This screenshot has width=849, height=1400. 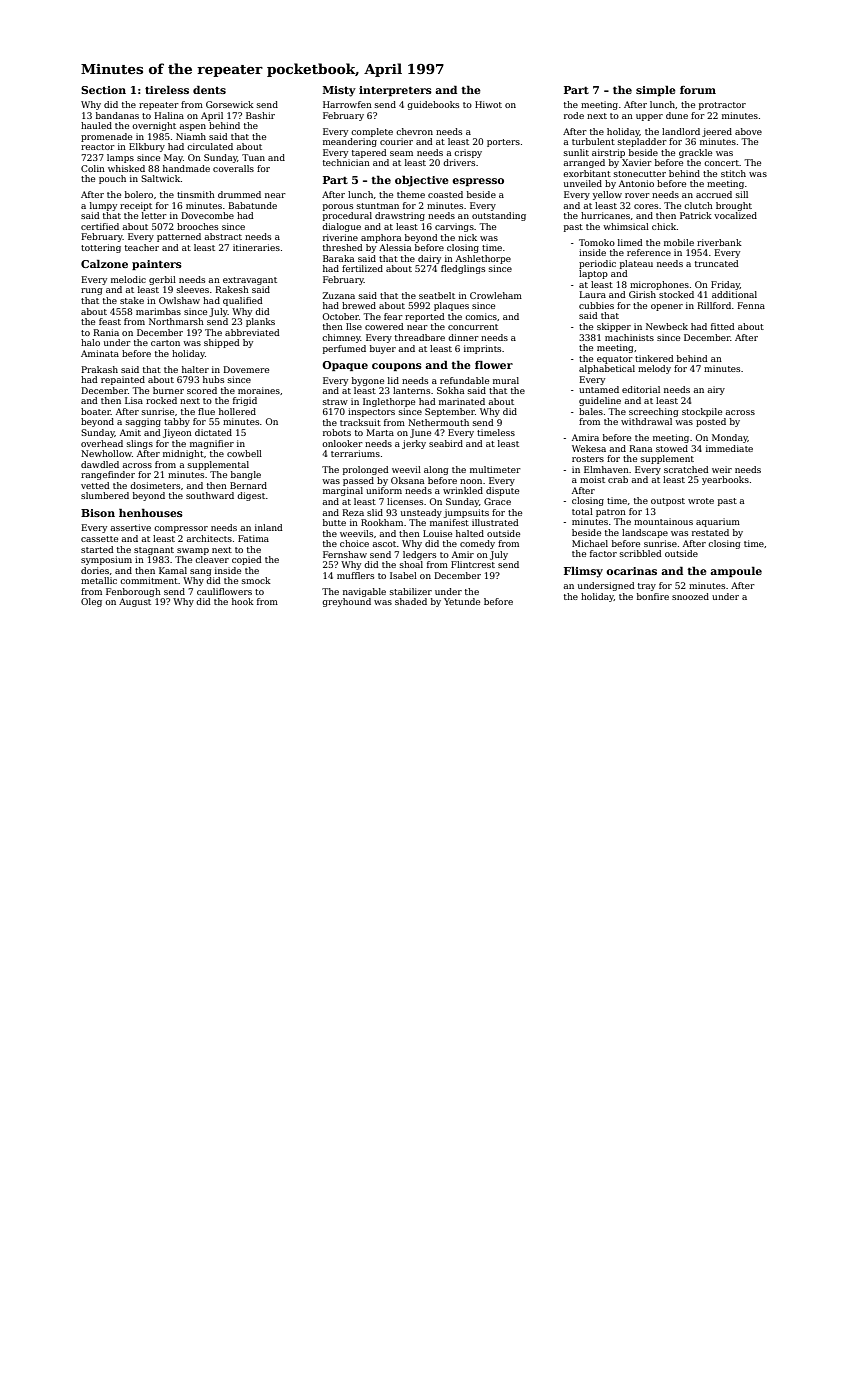 What do you see at coordinates (209, 90) in the screenshot?
I see `dents` at bounding box center [209, 90].
